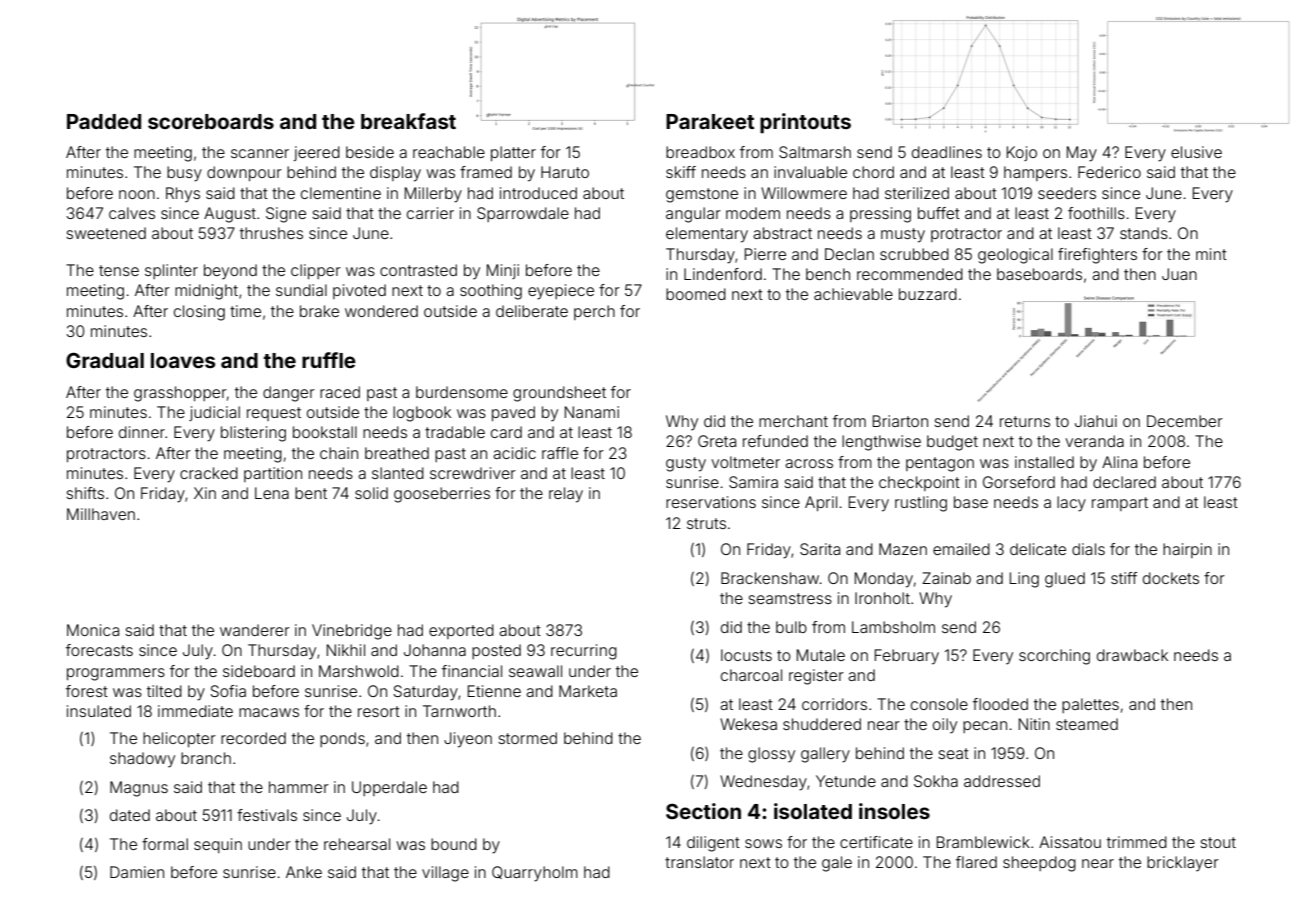  I want to click on bookstall, so click(325, 432).
